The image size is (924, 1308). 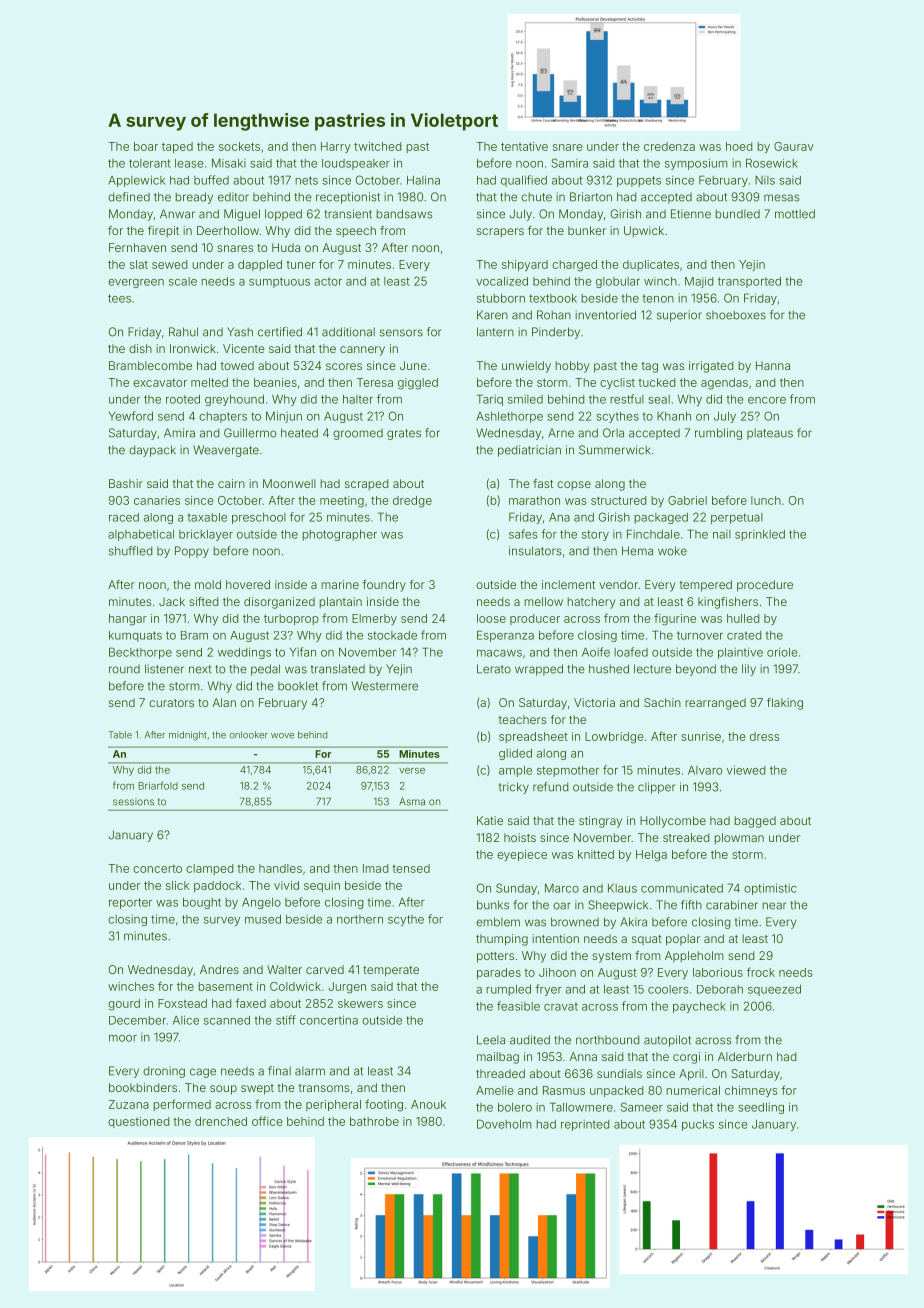 I want to click on Summerwick, so click(x=615, y=450).
